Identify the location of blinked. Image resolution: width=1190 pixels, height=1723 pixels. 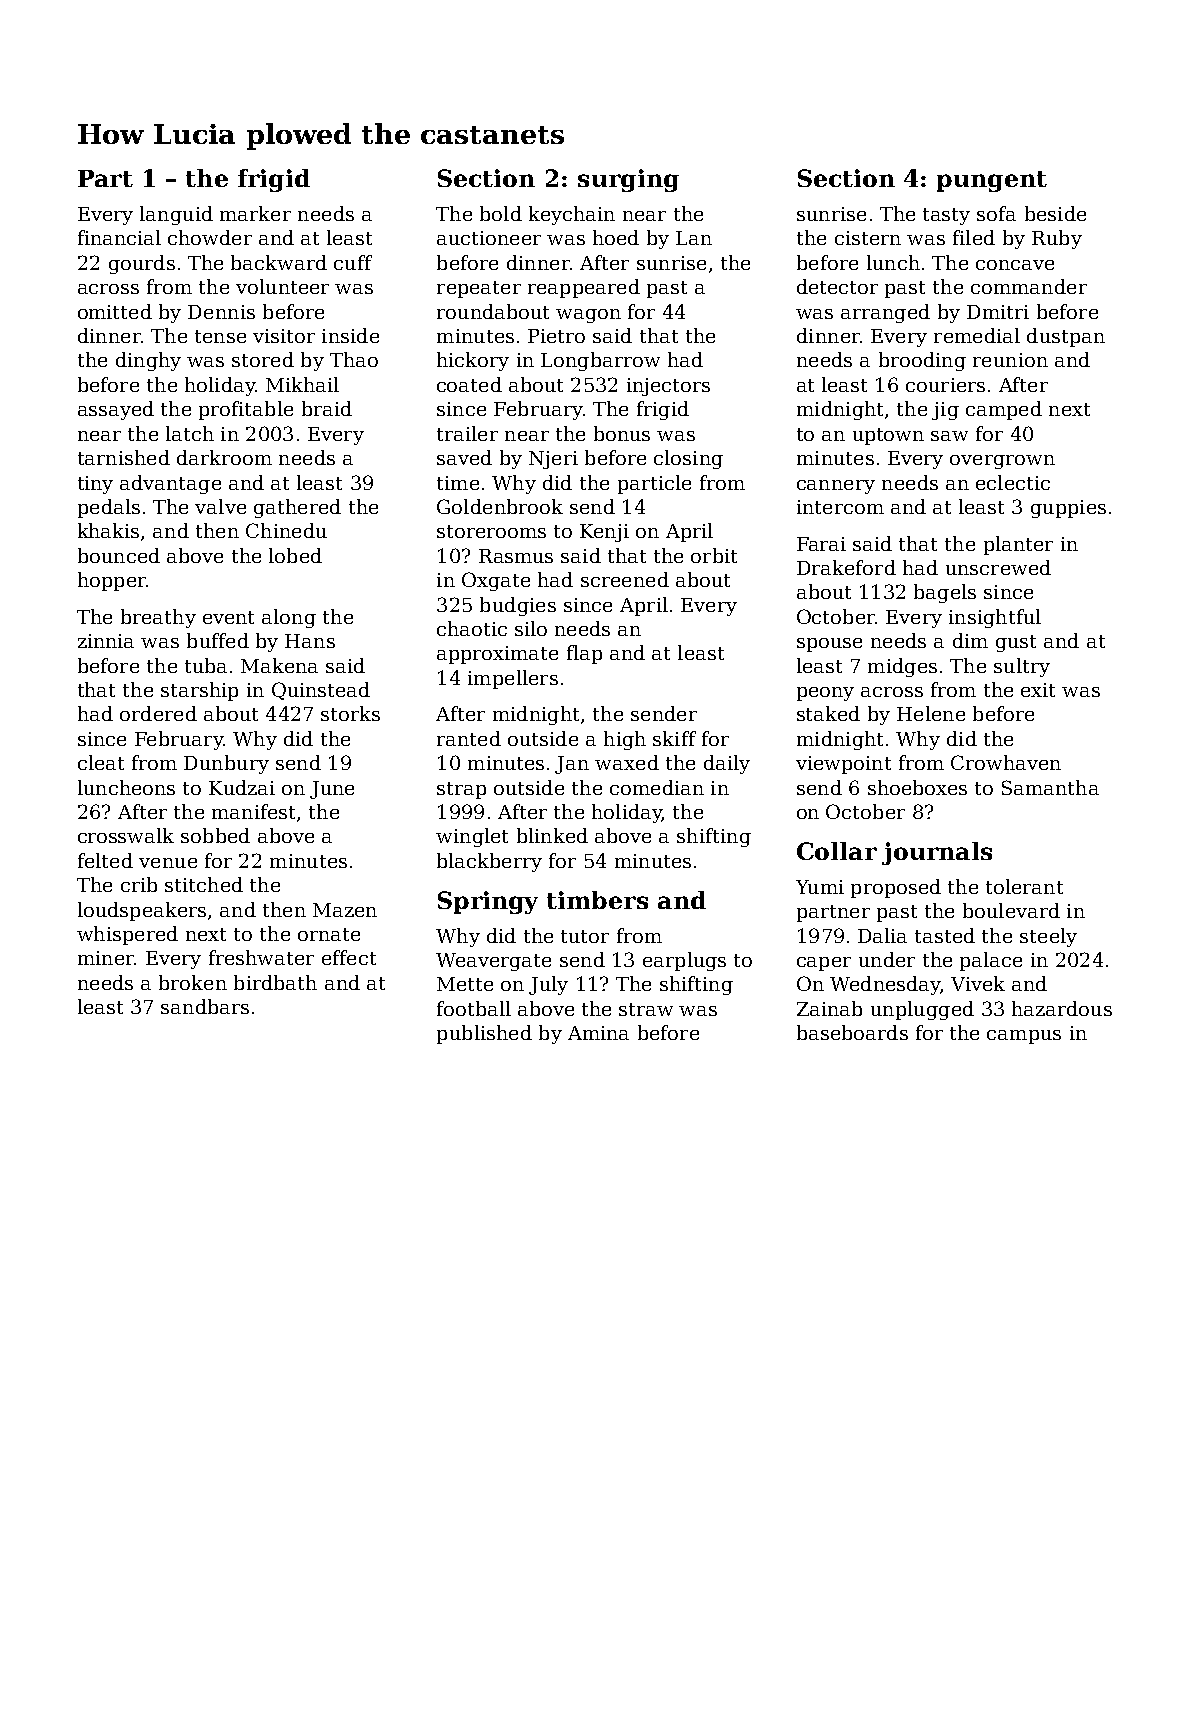
(552, 835).
